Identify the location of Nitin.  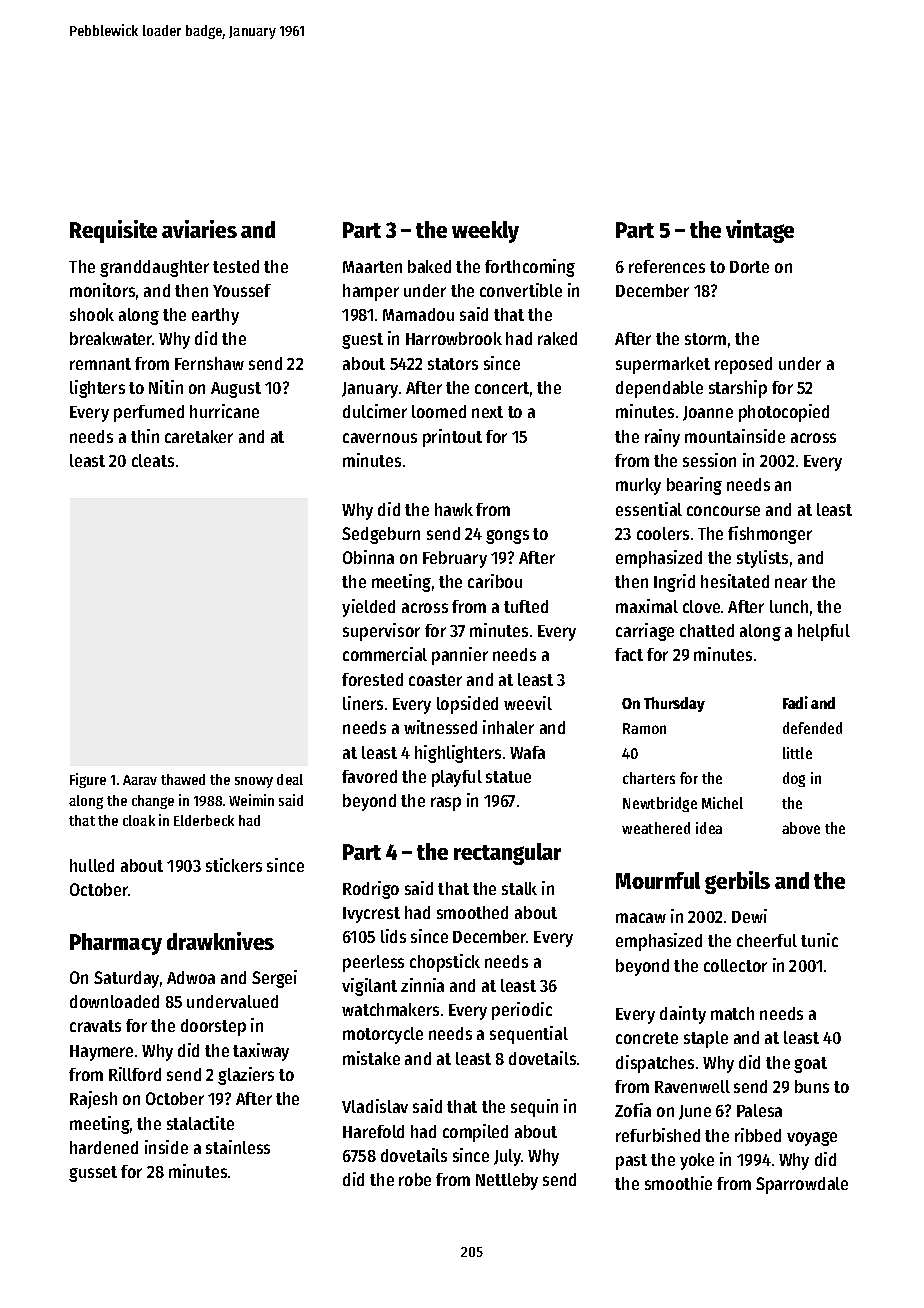
(166, 387).
